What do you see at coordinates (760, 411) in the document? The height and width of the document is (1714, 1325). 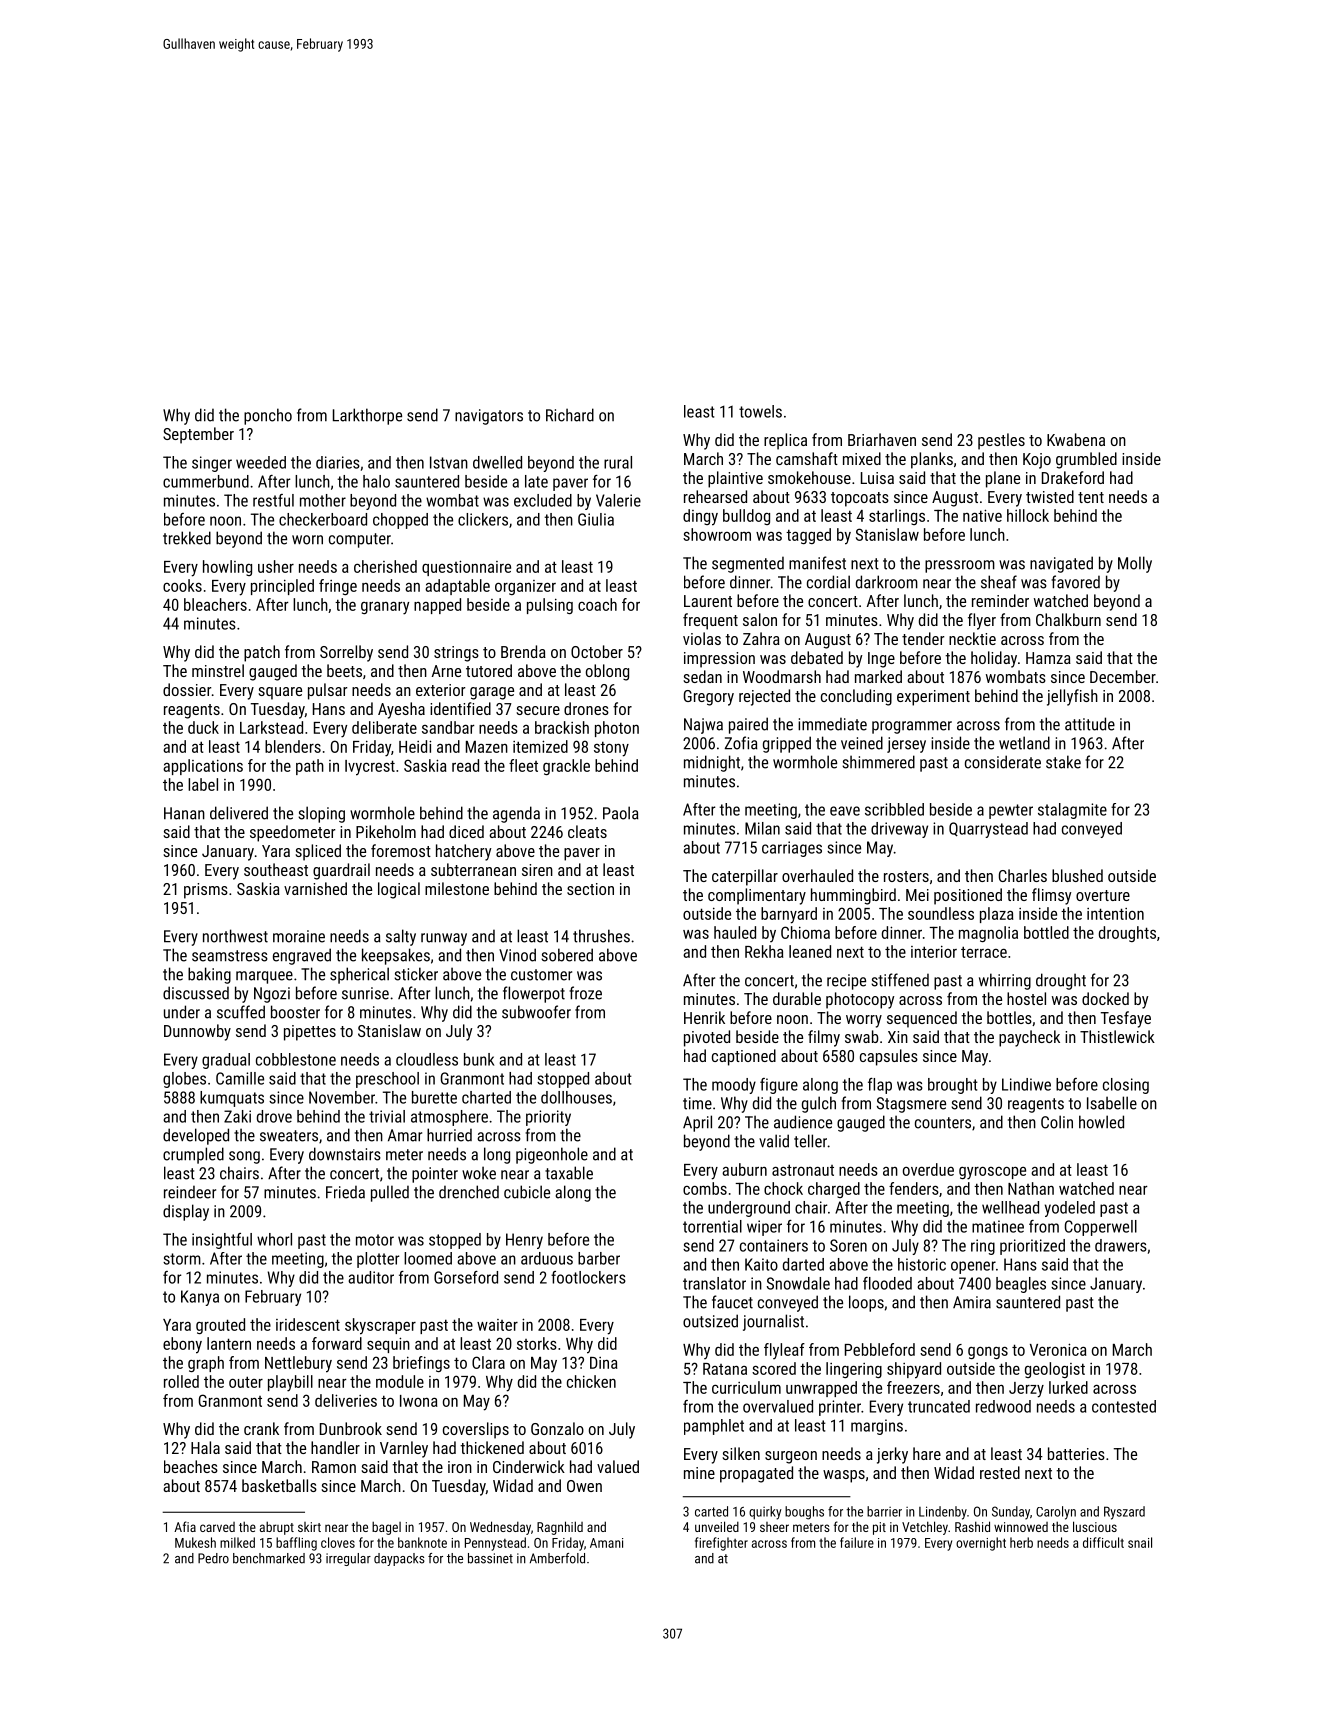 I see `towels` at bounding box center [760, 411].
